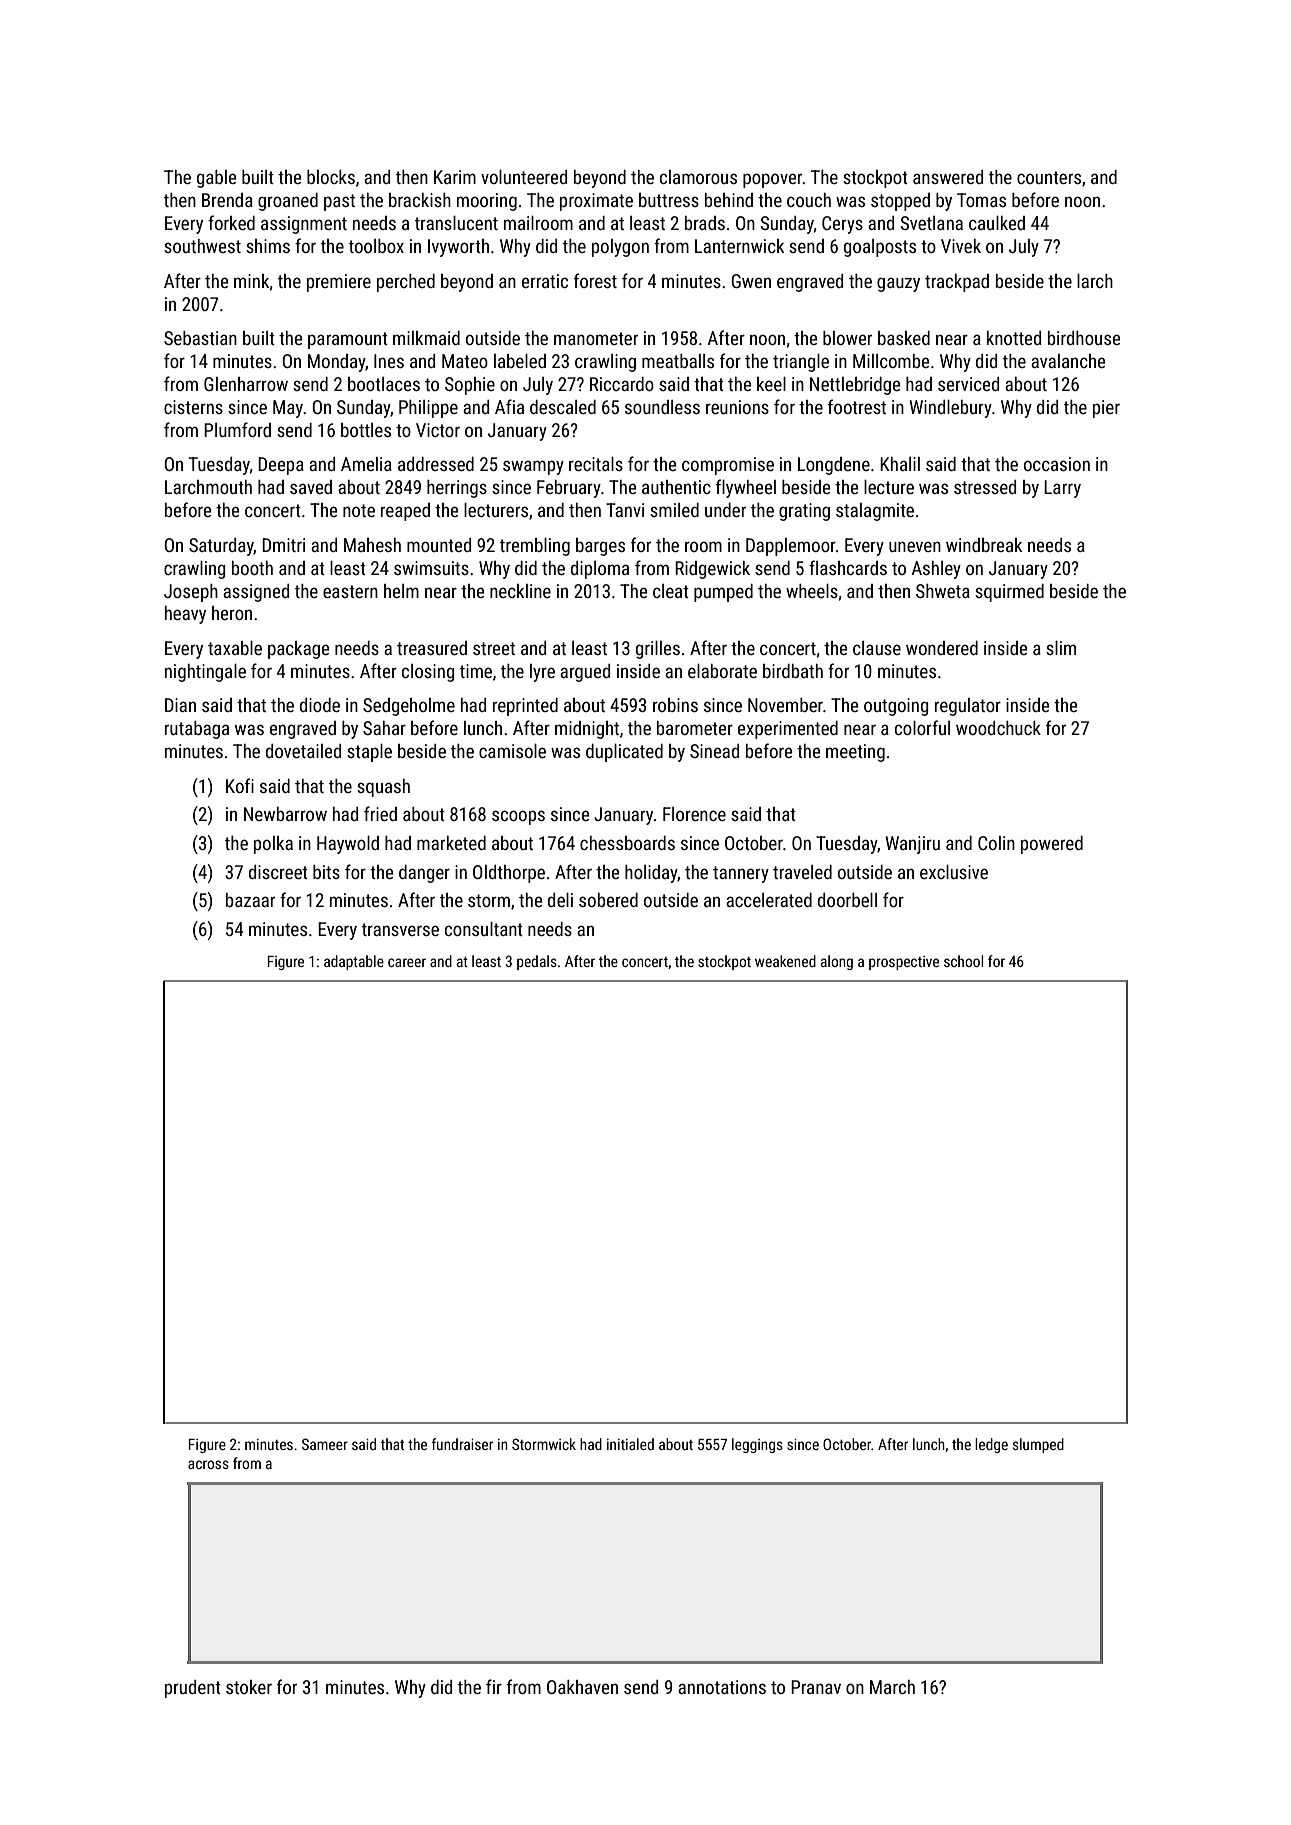 This screenshot has height=1825, width=1291. Describe the element at coordinates (630, 1444) in the screenshot. I see `initialed` at that location.
